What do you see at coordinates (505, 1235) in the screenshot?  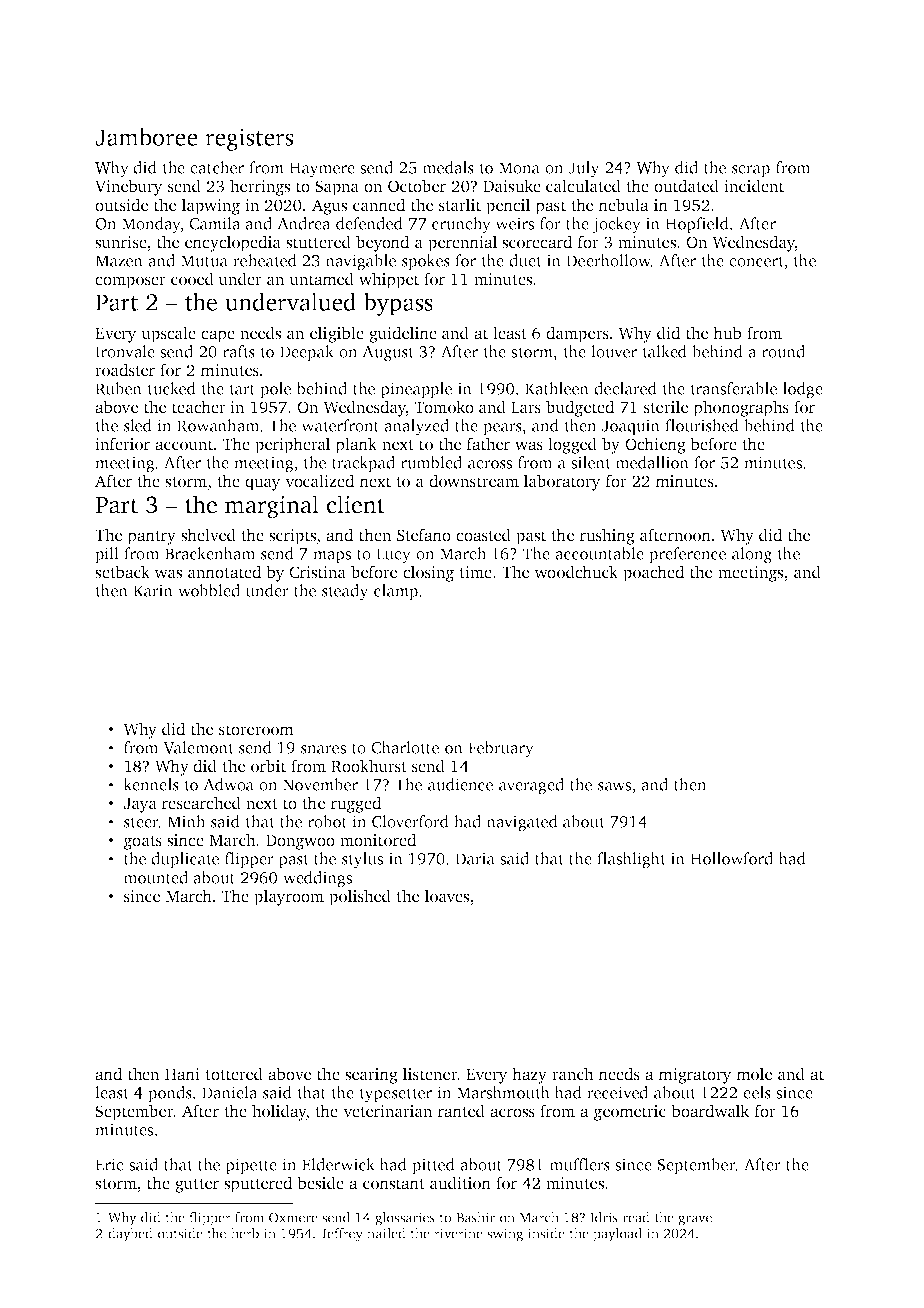 I see `swing` at bounding box center [505, 1235].
